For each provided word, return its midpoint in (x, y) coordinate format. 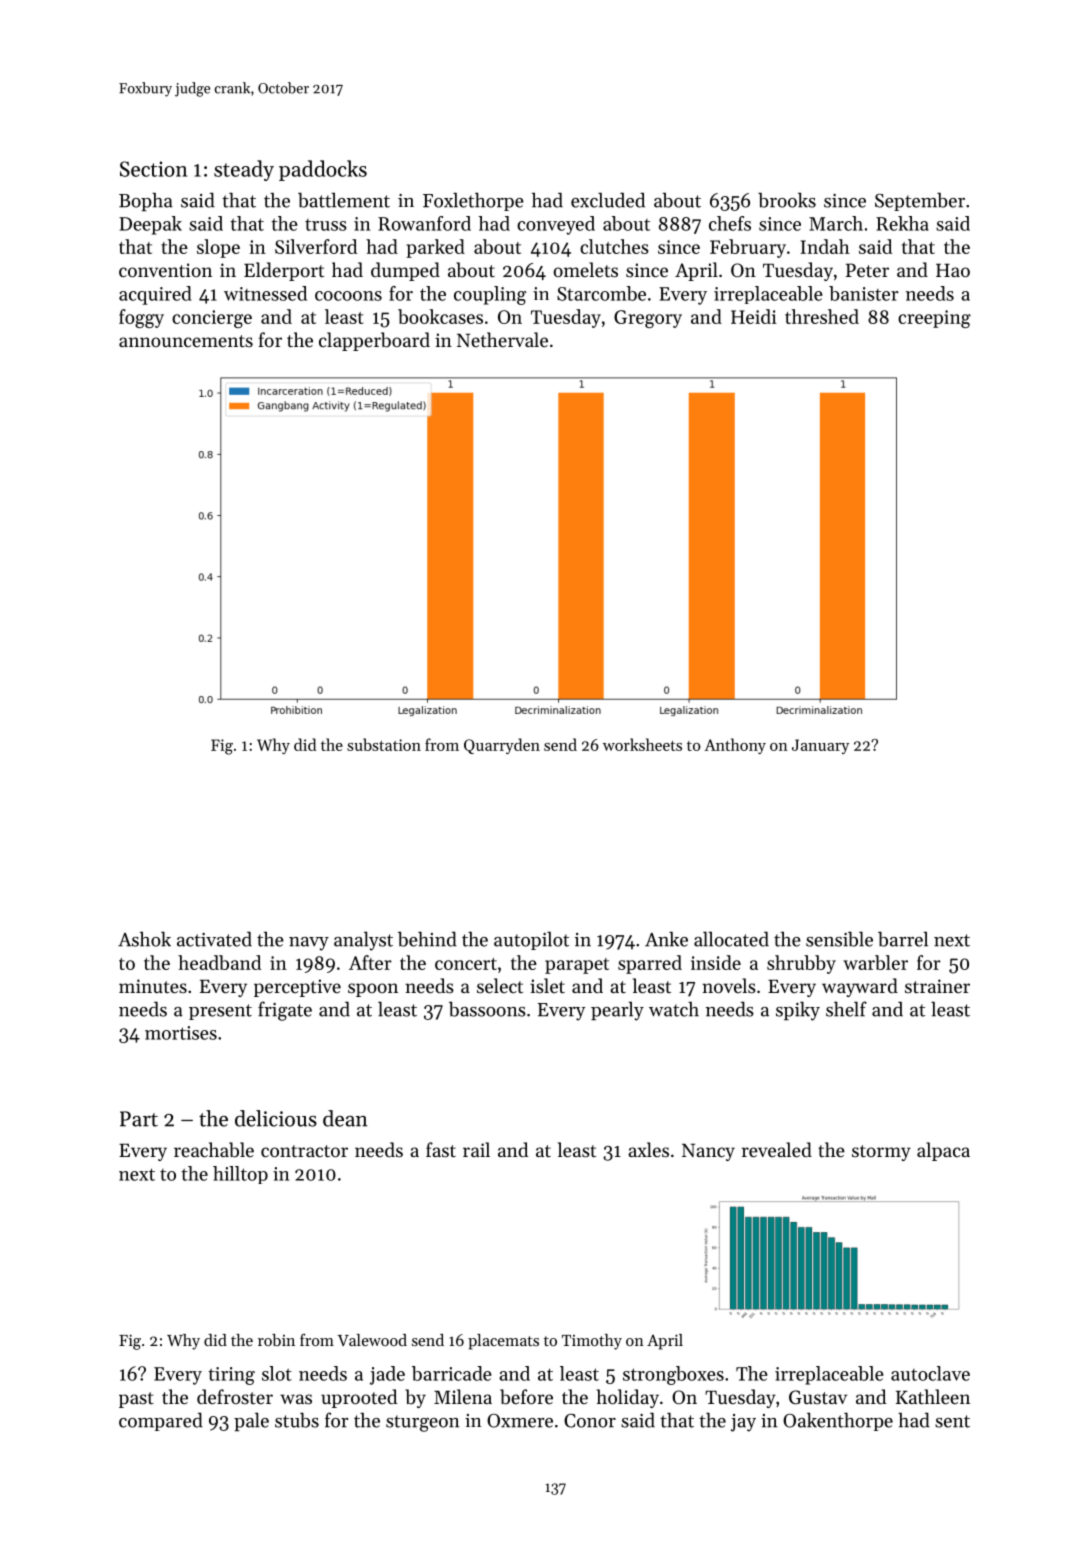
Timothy (592, 1342)
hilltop (240, 1175)
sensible (839, 939)
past (136, 1400)
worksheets (642, 744)
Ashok (144, 939)
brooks (787, 200)
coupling (490, 295)
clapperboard (374, 341)
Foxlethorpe (473, 201)
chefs (730, 223)
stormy (881, 1153)
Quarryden (502, 746)
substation (384, 744)
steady (244, 170)
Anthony (735, 746)
